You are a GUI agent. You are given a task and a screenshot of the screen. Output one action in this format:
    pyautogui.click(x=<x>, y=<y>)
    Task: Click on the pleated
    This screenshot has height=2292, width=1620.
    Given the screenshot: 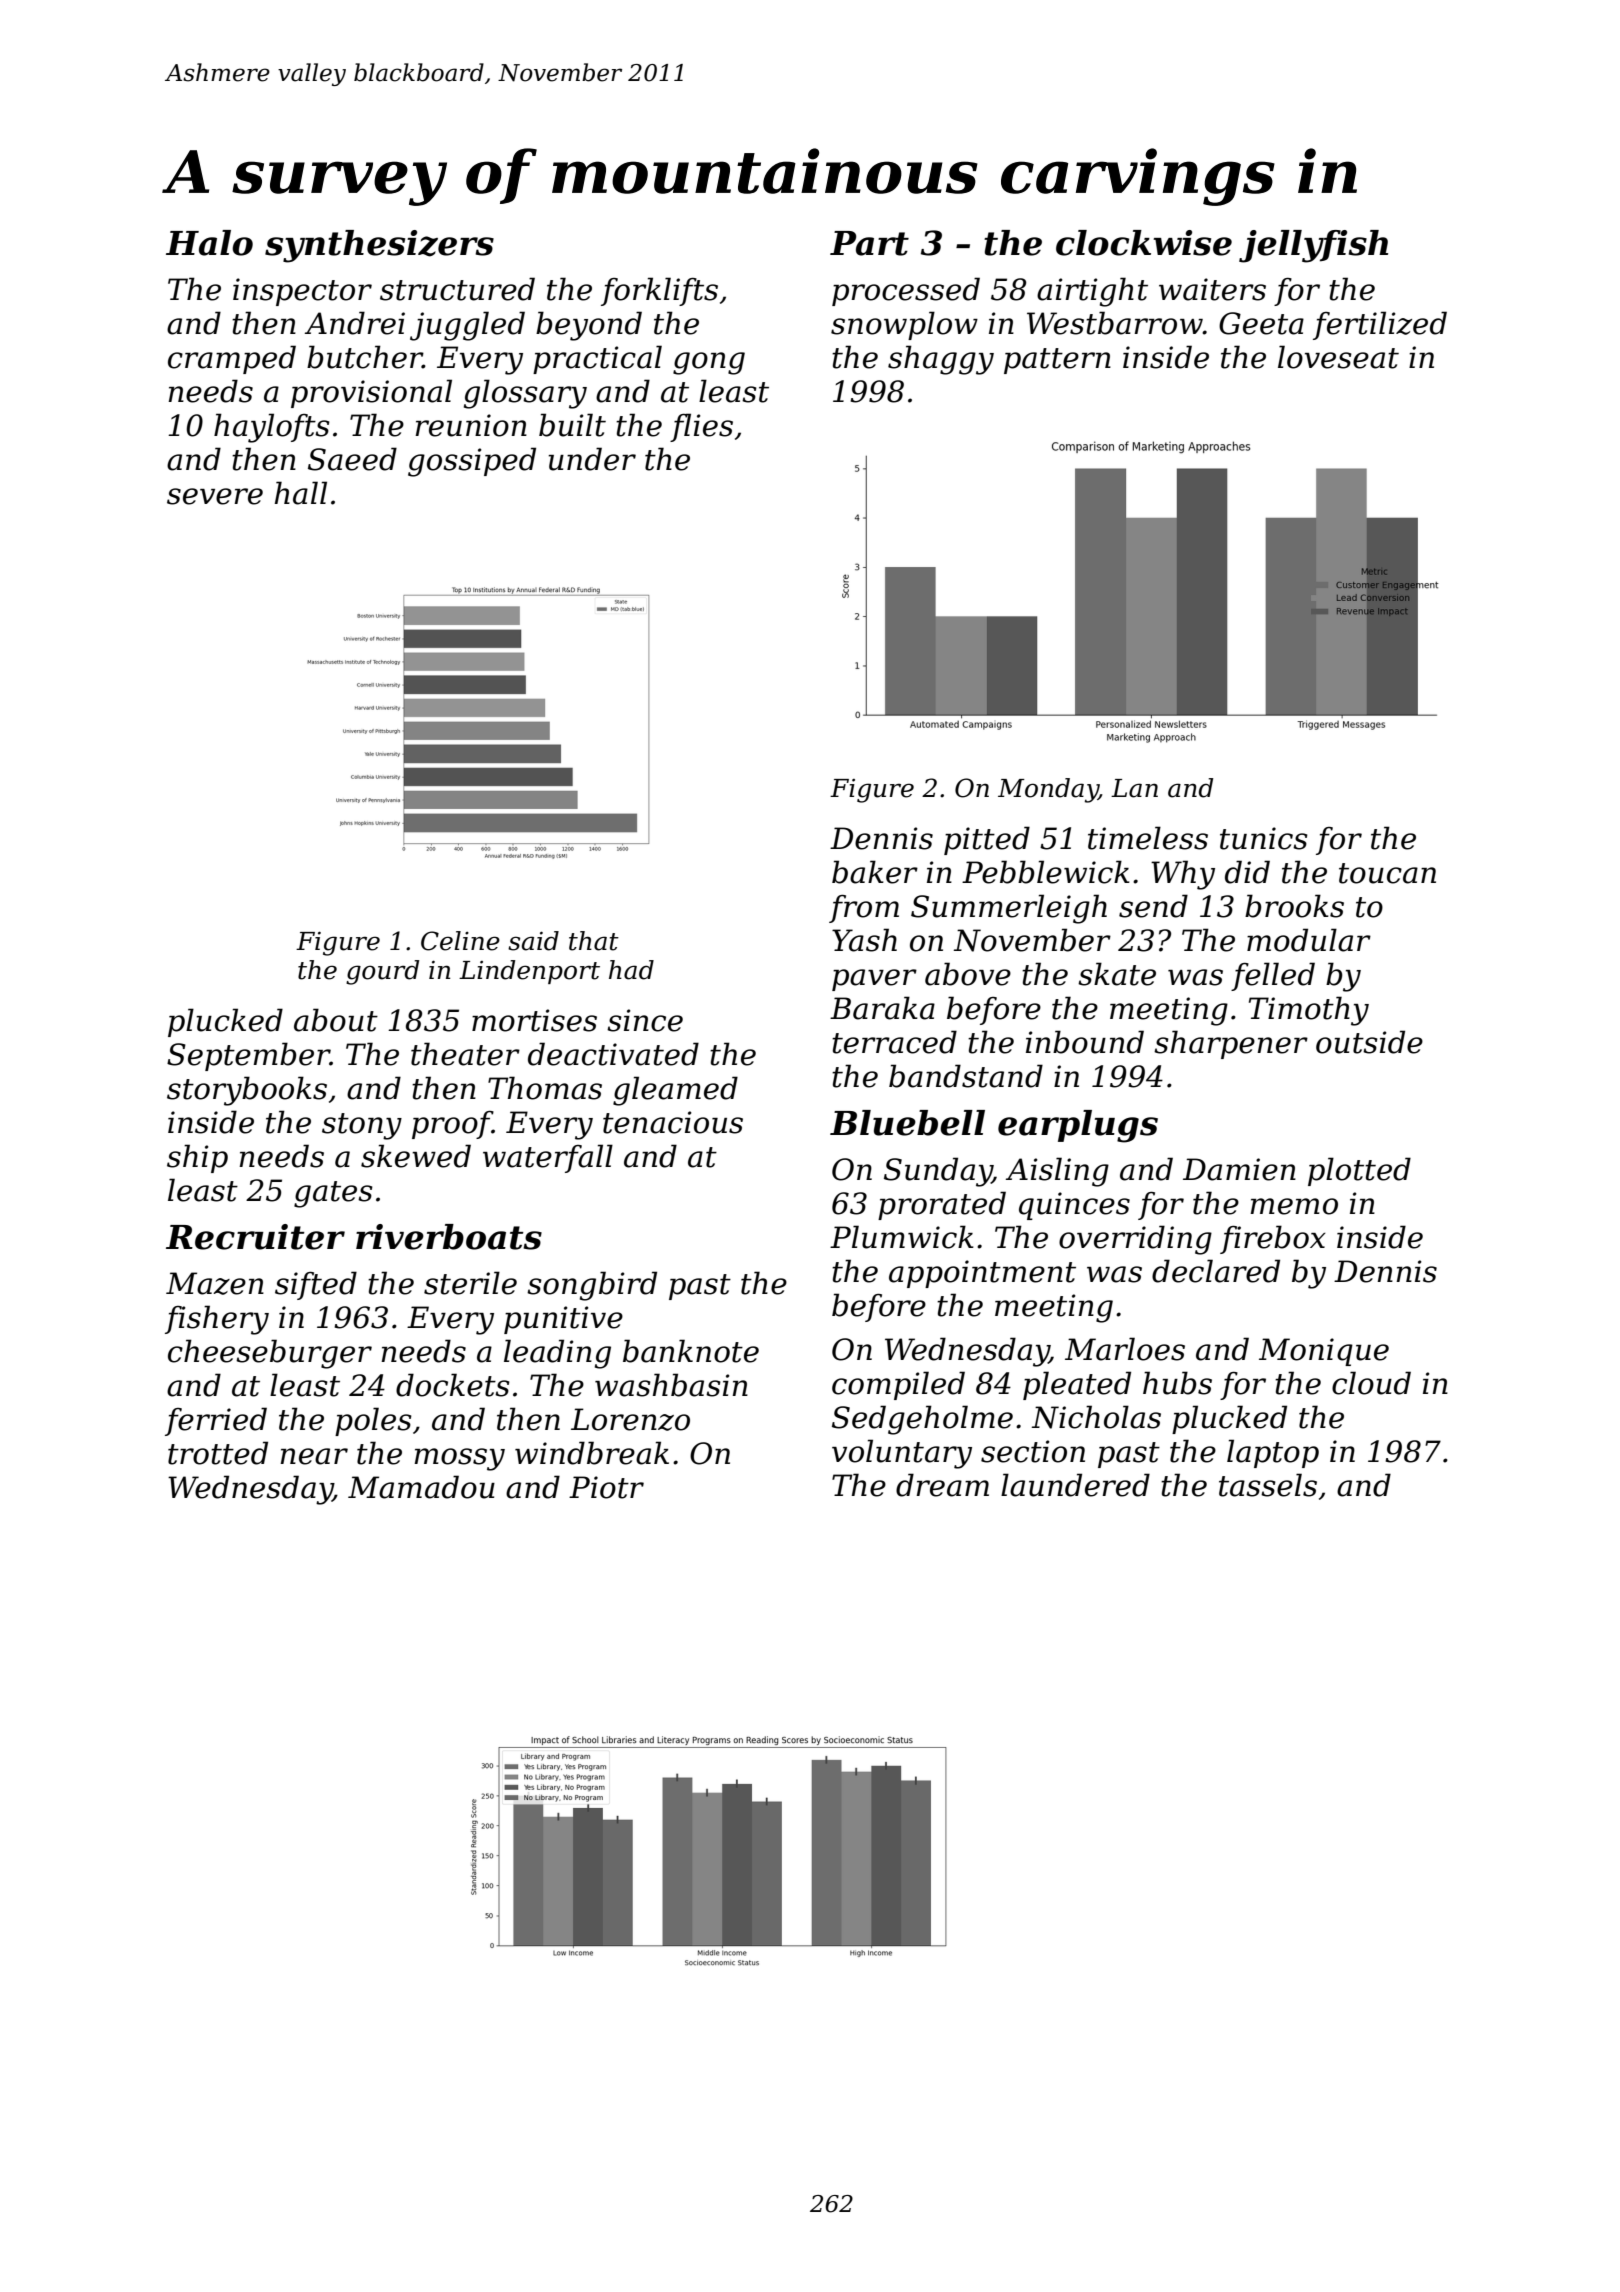 What is the action you would take?
    pyautogui.click(x=1077, y=1385)
